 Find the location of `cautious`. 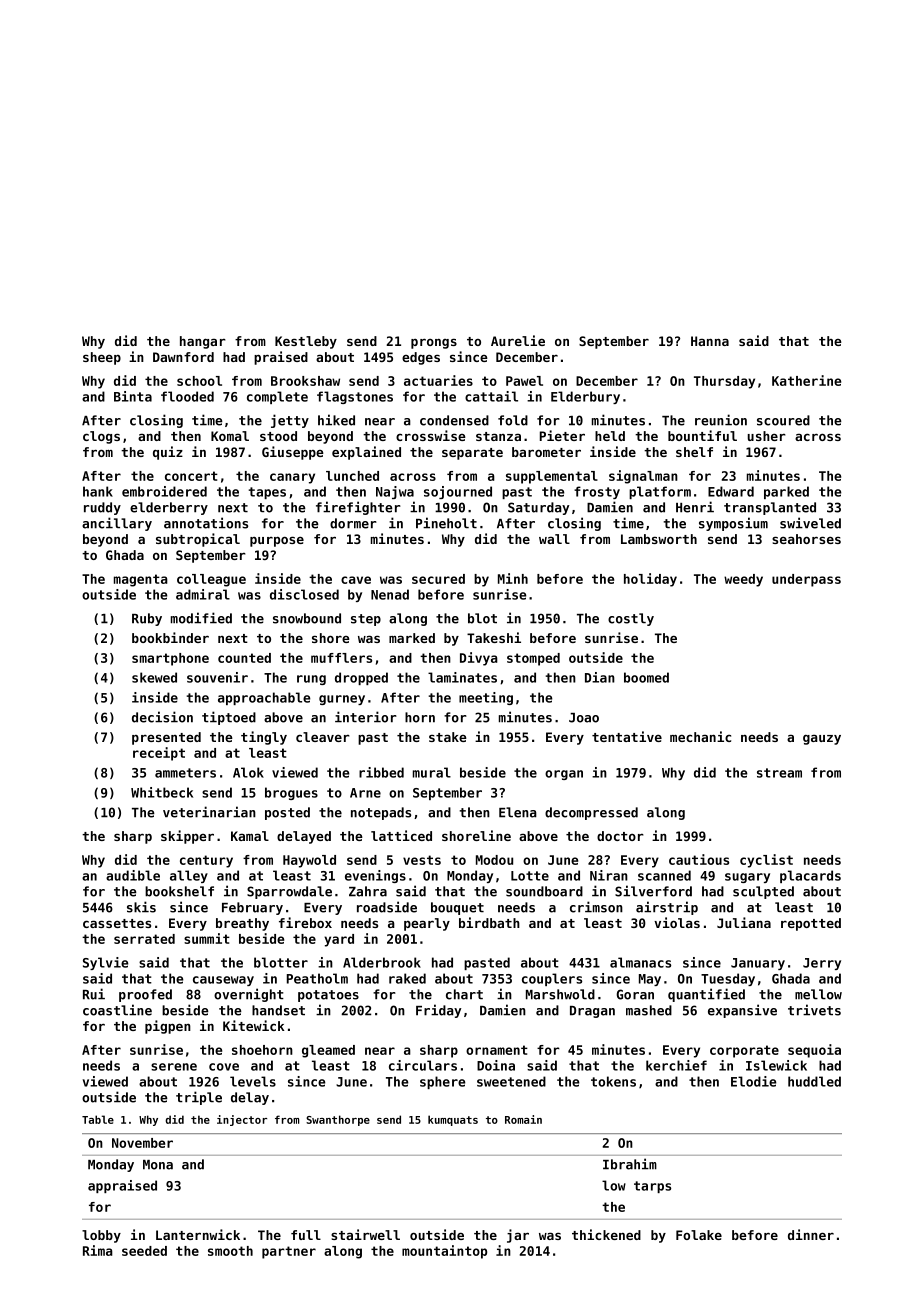

cautious is located at coordinates (699, 859).
